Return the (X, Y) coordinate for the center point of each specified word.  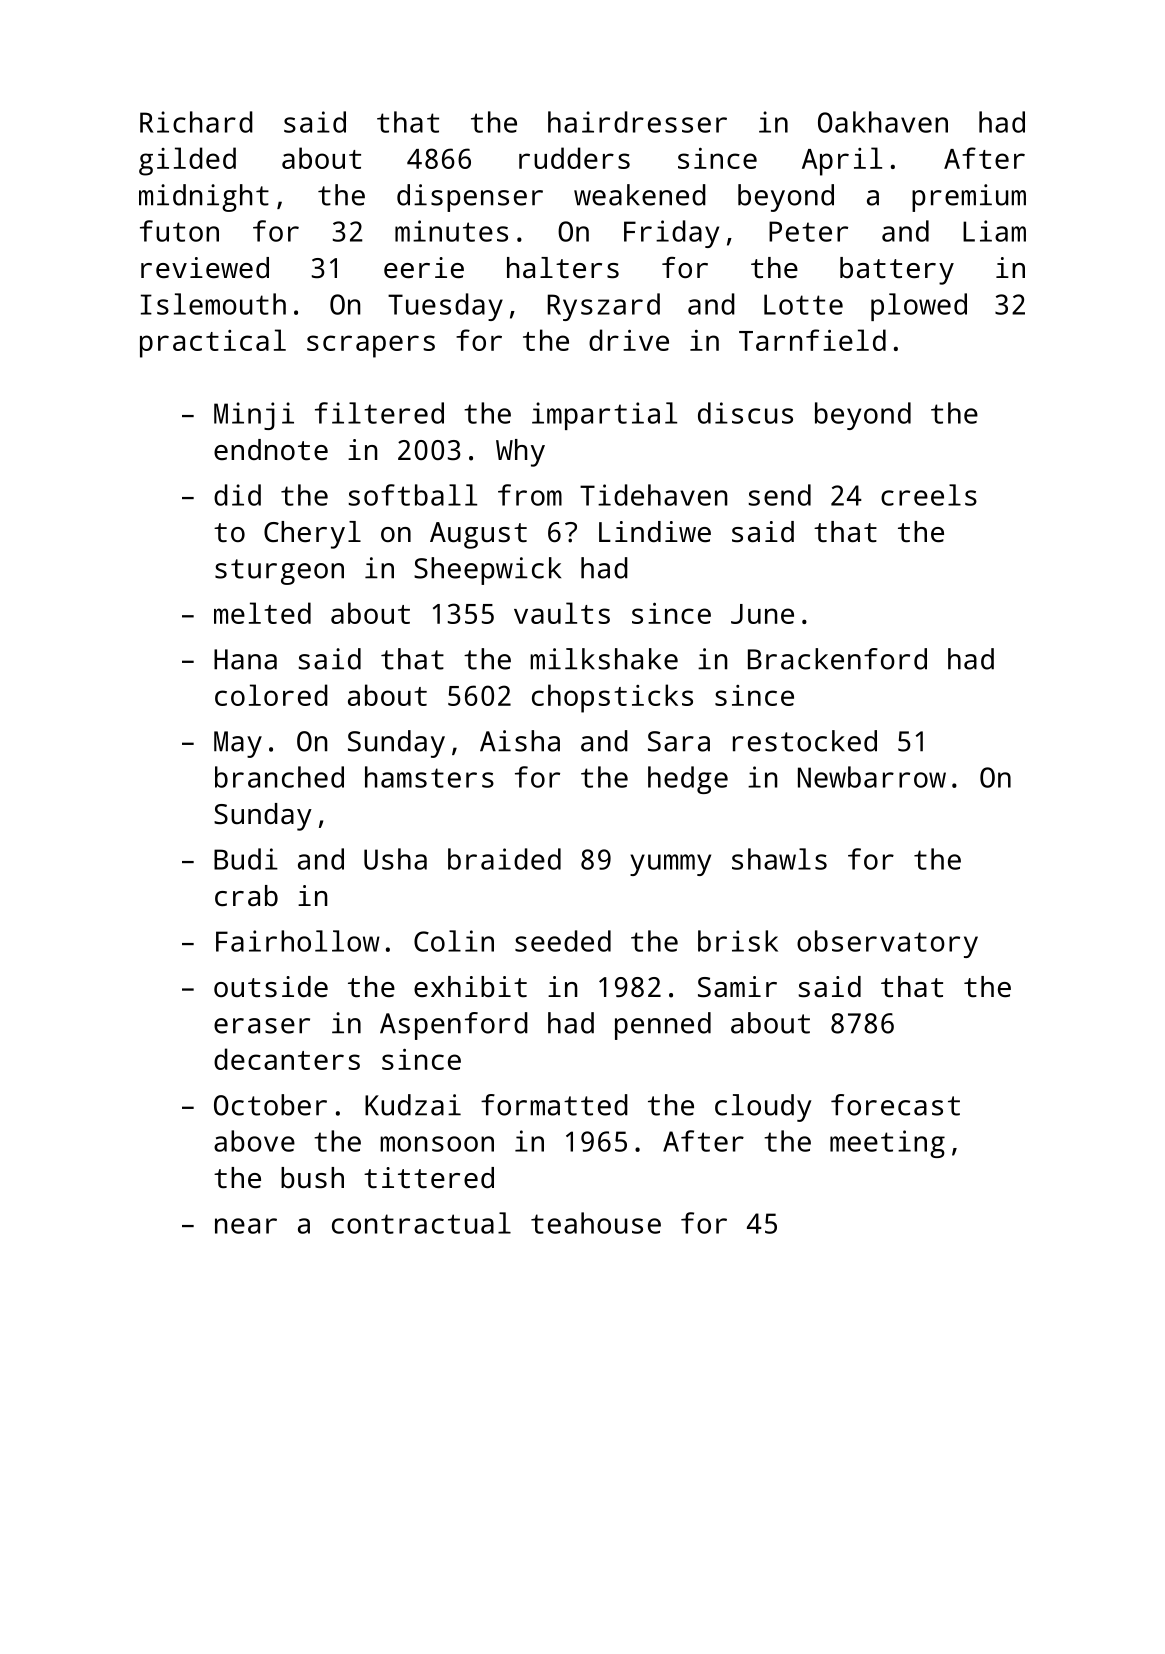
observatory (887, 944)
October (270, 1105)
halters (563, 268)
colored (271, 695)
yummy (670, 865)
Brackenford (837, 659)
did (237, 495)
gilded (187, 161)
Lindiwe (655, 531)
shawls (779, 859)
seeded (563, 941)
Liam (994, 231)
